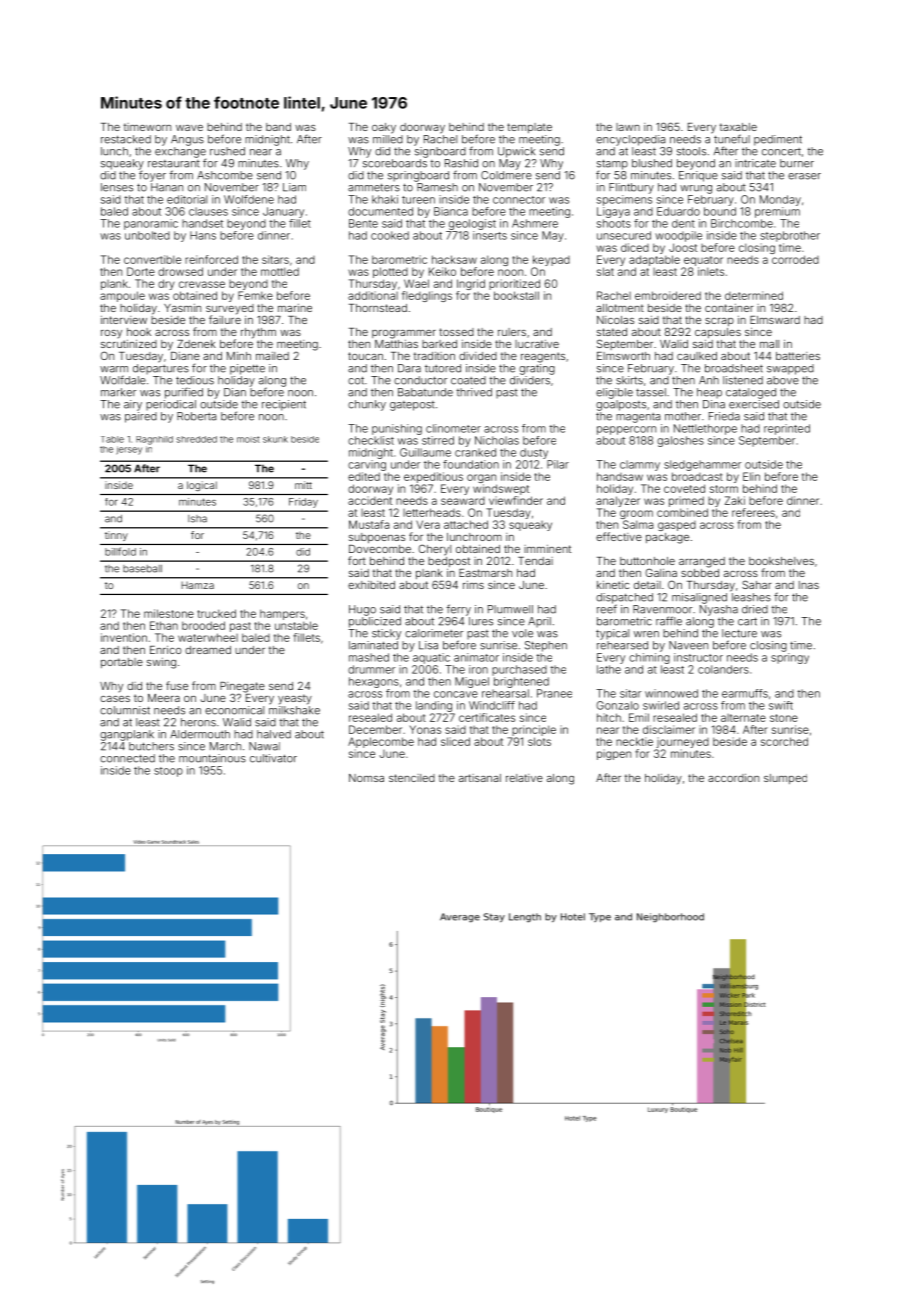 This page has width=924, height=1308. I want to click on cases, so click(115, 699).
